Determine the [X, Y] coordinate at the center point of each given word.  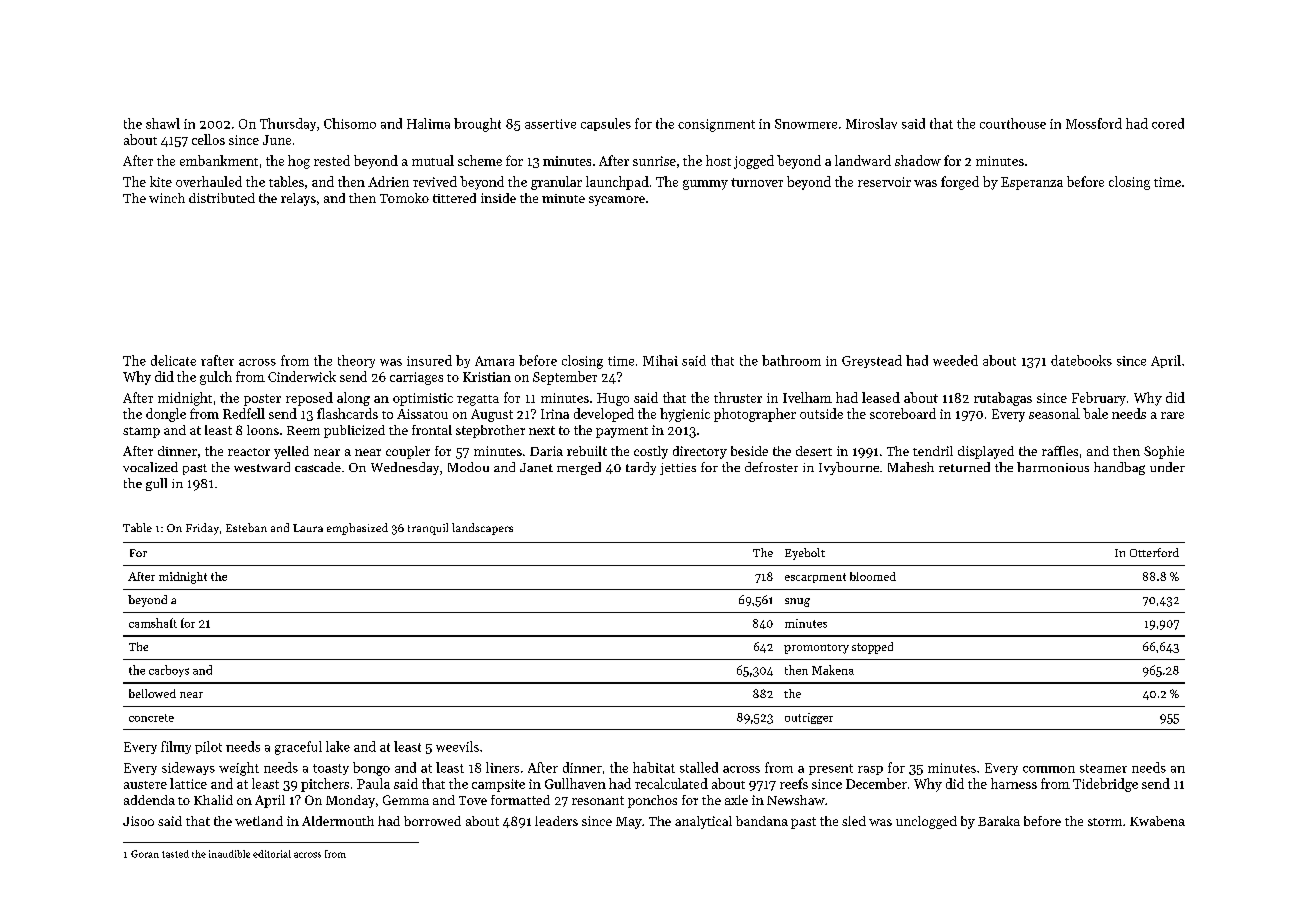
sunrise [654, 161]
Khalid [213, 800]
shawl [163, 123]
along [353, 399]
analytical [703, 822]
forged [960, 183]
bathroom [791, 360]
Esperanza [1032, 183]
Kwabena [1157, 821]
